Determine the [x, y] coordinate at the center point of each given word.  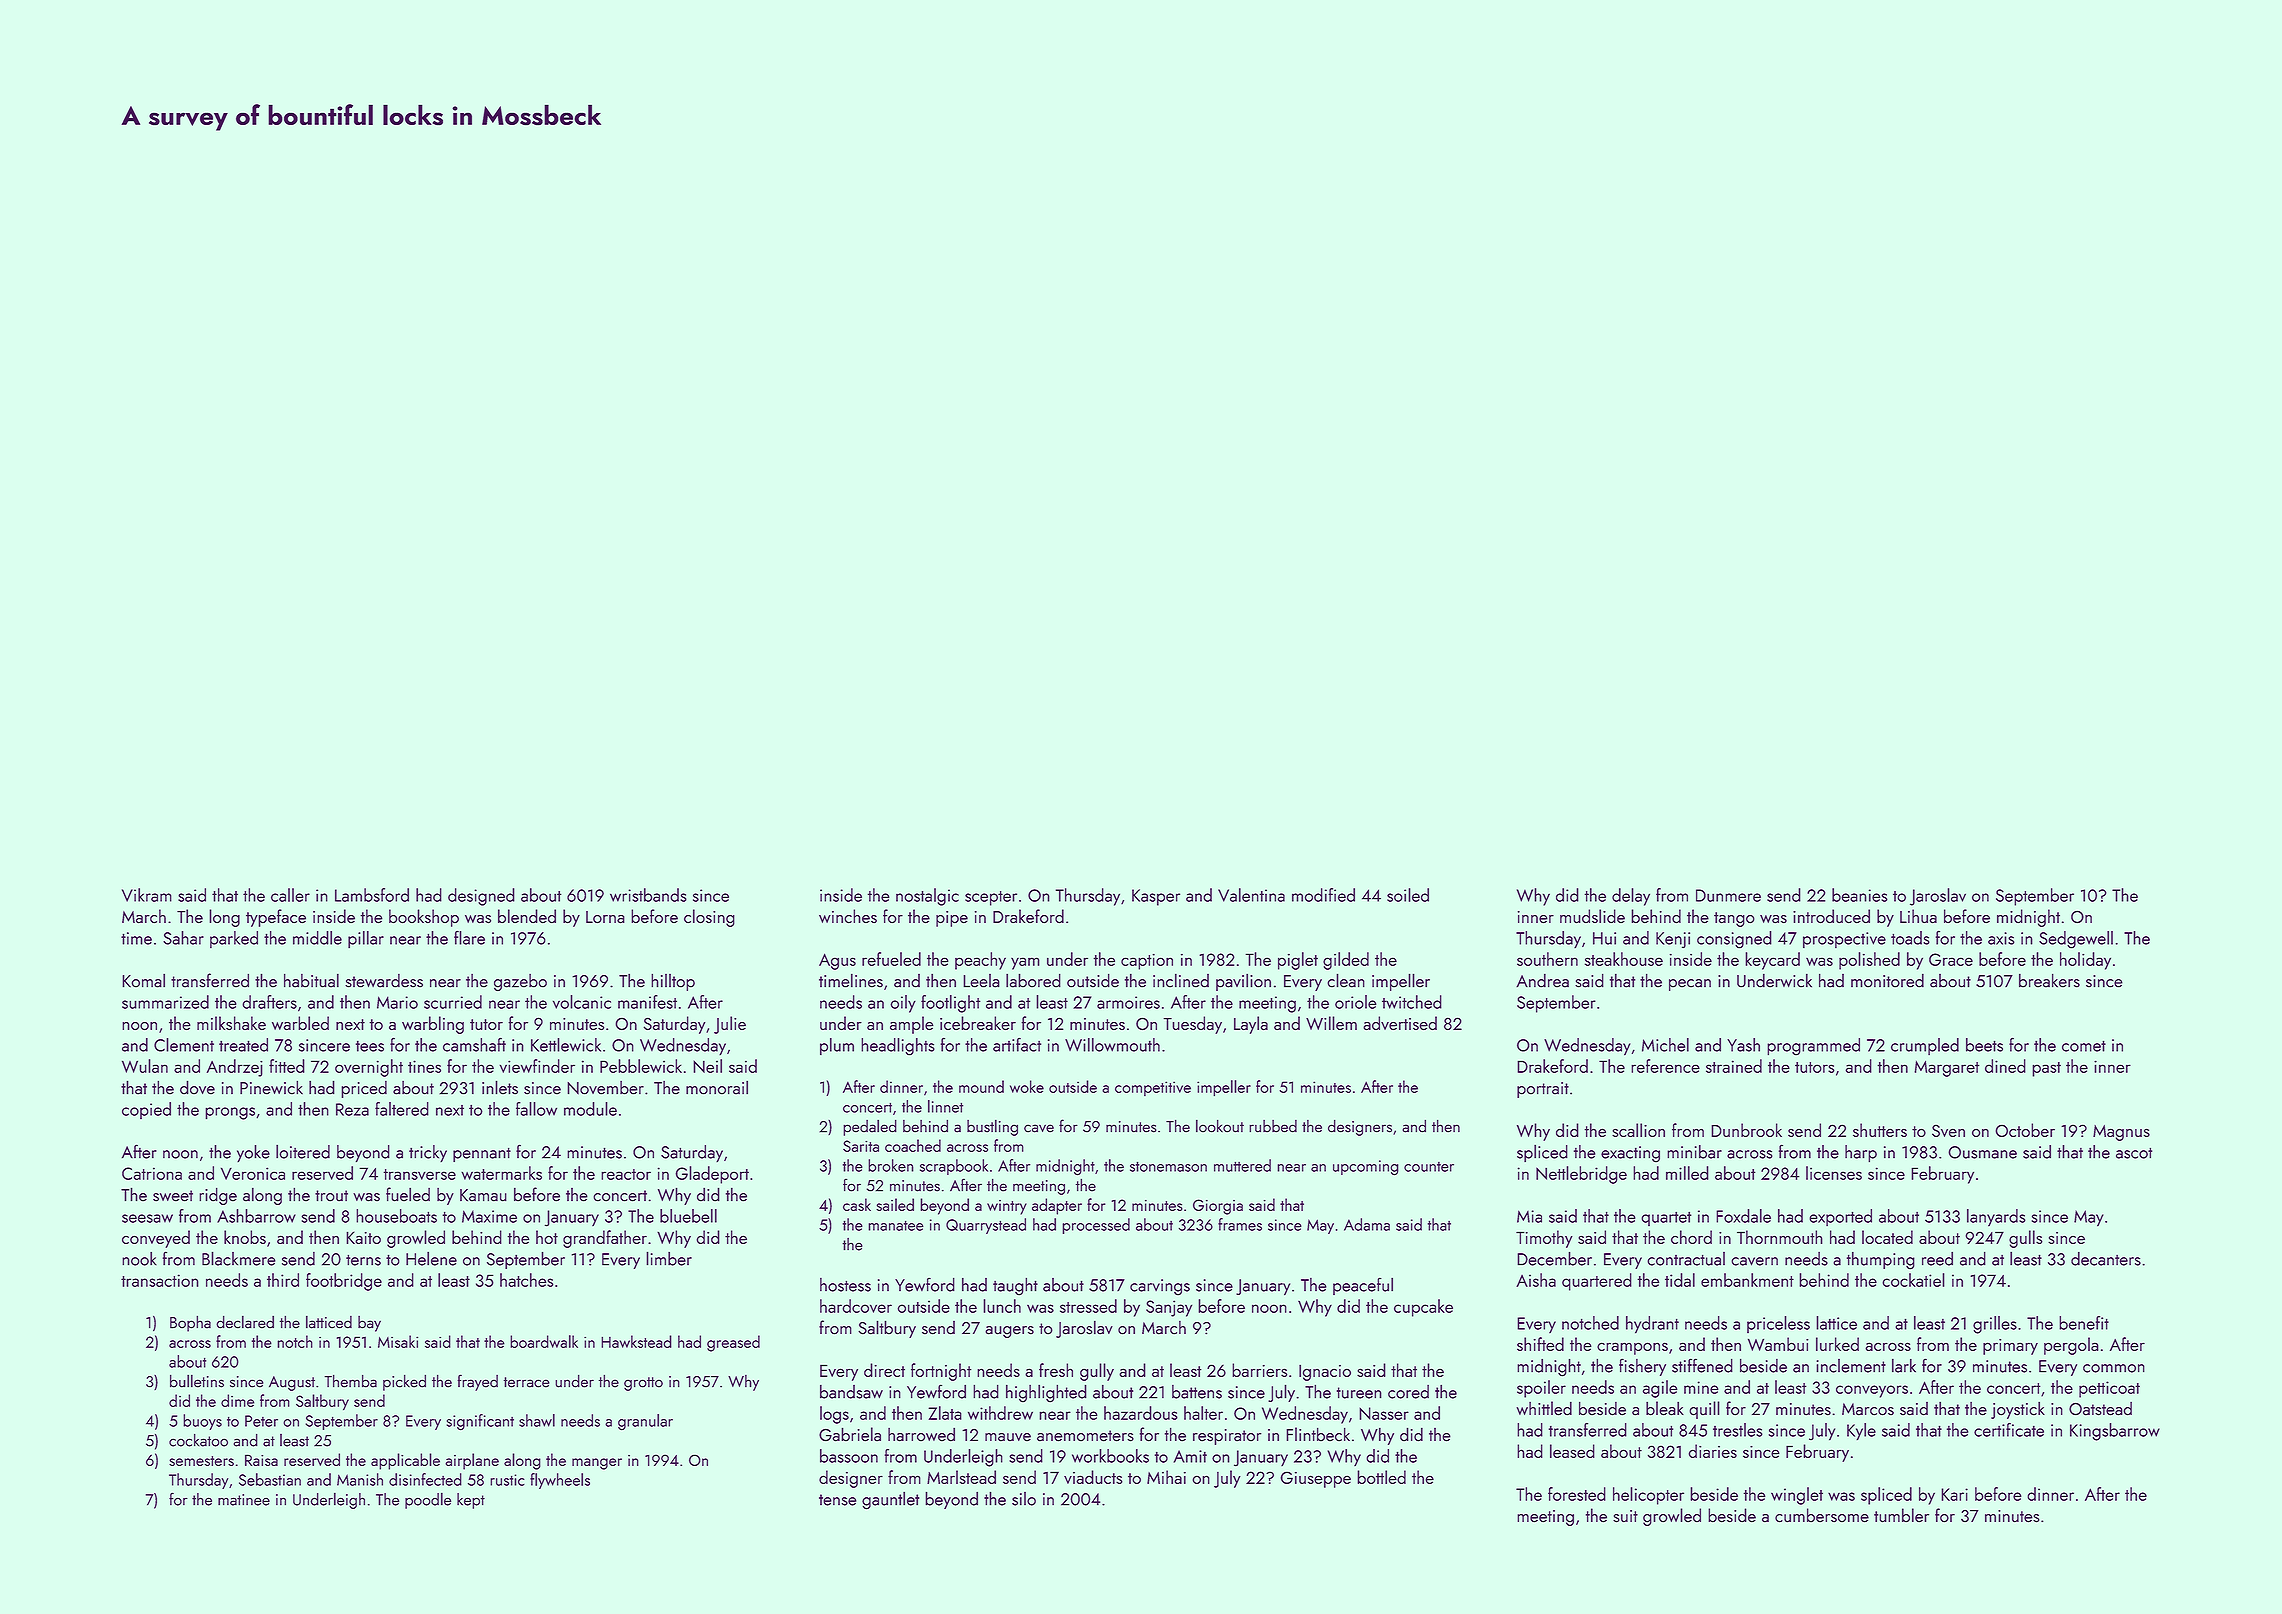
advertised [1400, 1023]
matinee [244, 1500]
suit [1625, 1516]
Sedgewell [2076, 940]
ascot [2134, 1153]
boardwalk [544, 1341]
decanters [2106, 1259]
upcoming [1366, 1168]
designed [481, 897]
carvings [1160, 1287]
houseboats [396, 1216]
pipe [952, 919]
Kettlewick [566, 1045]
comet [2084, 1046]
